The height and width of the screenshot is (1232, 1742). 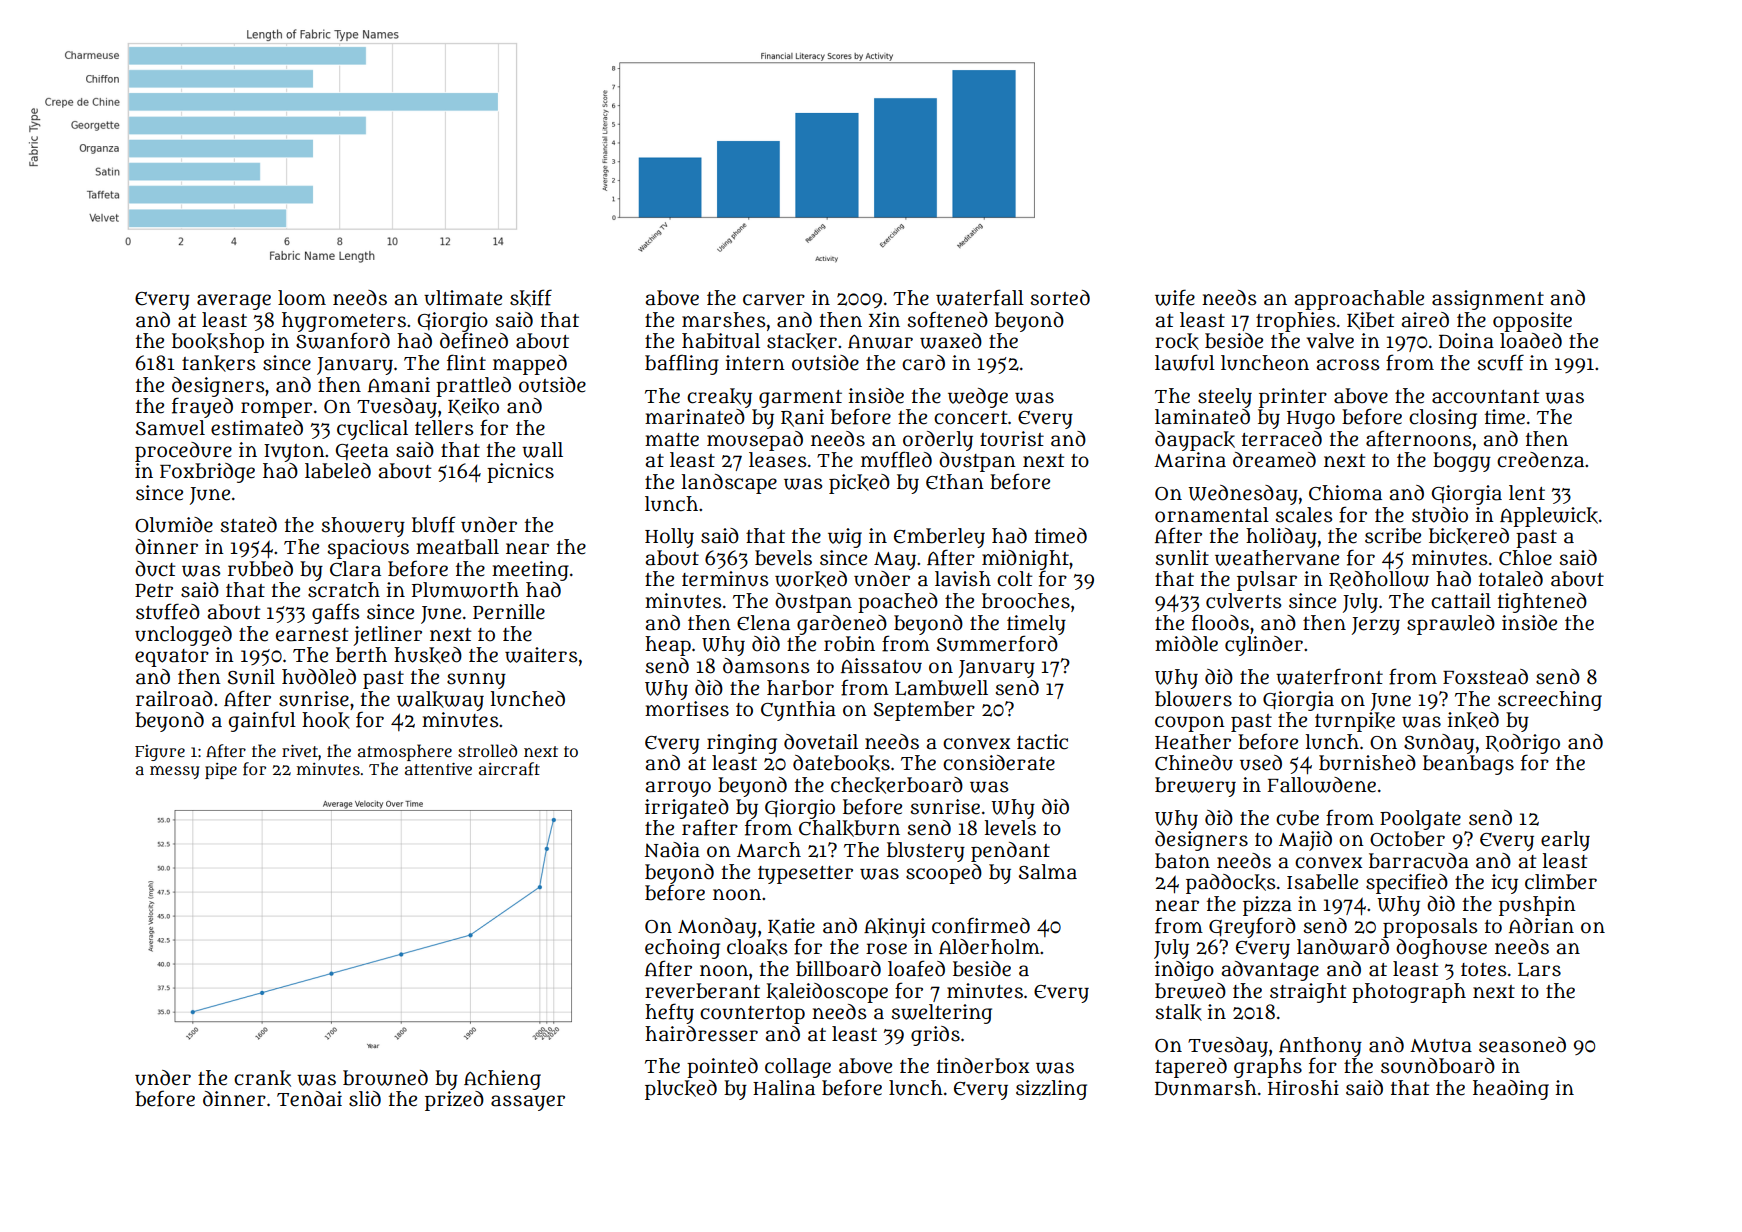 What do you see at coordinates (941, 688) in the screenshot?
I see `Lambwell` at bounding box center [941, 688].
